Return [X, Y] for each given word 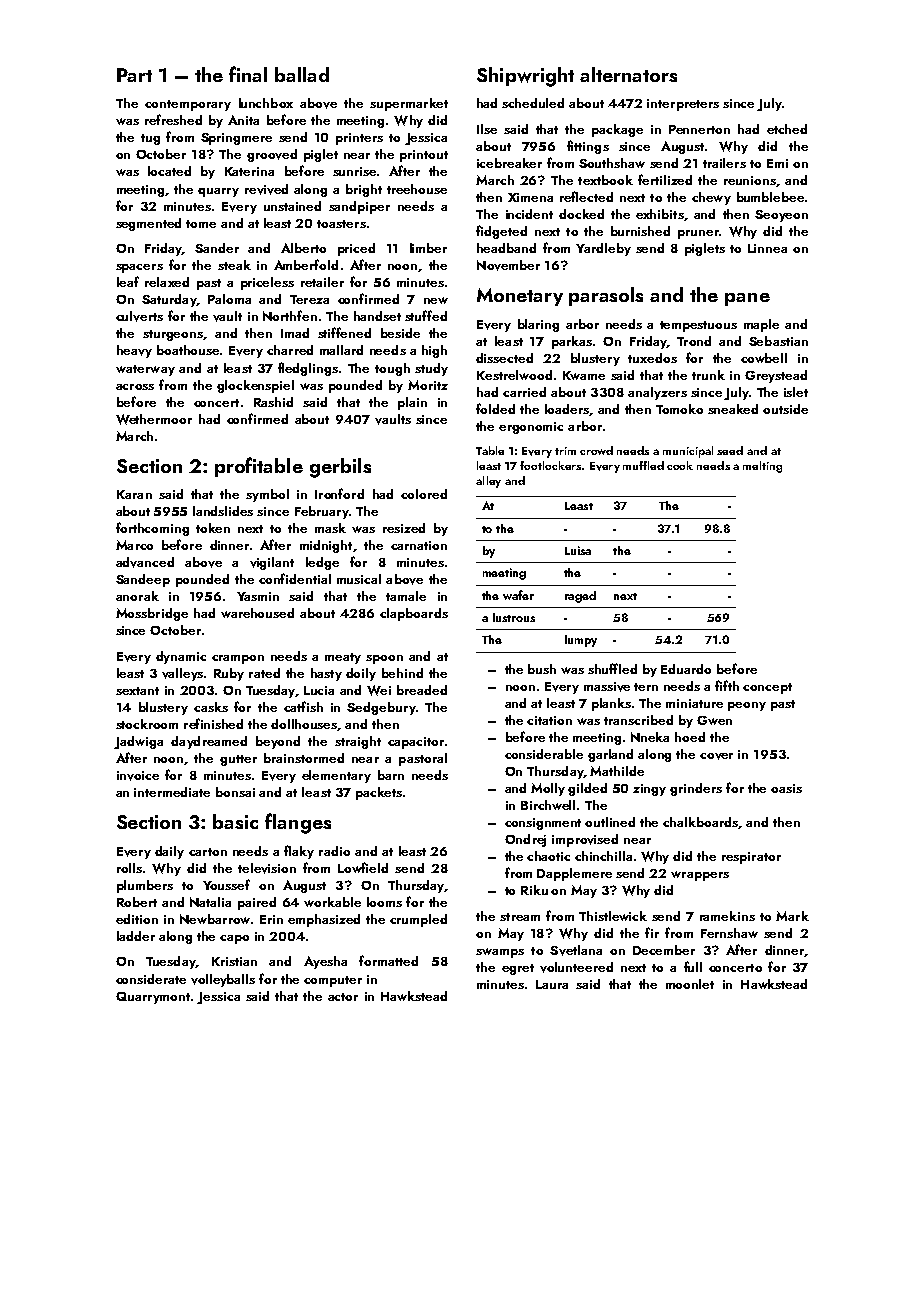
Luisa [578, 550]
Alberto [303, 248]
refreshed [173, 119]
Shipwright [525, 77]
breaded [422, 690]
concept [767, 688]
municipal [688, 452]
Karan [134, 494]
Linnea [767, 248]
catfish [303, 706]
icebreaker [509, 163]
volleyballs [223, 980]
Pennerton [699, 129]
